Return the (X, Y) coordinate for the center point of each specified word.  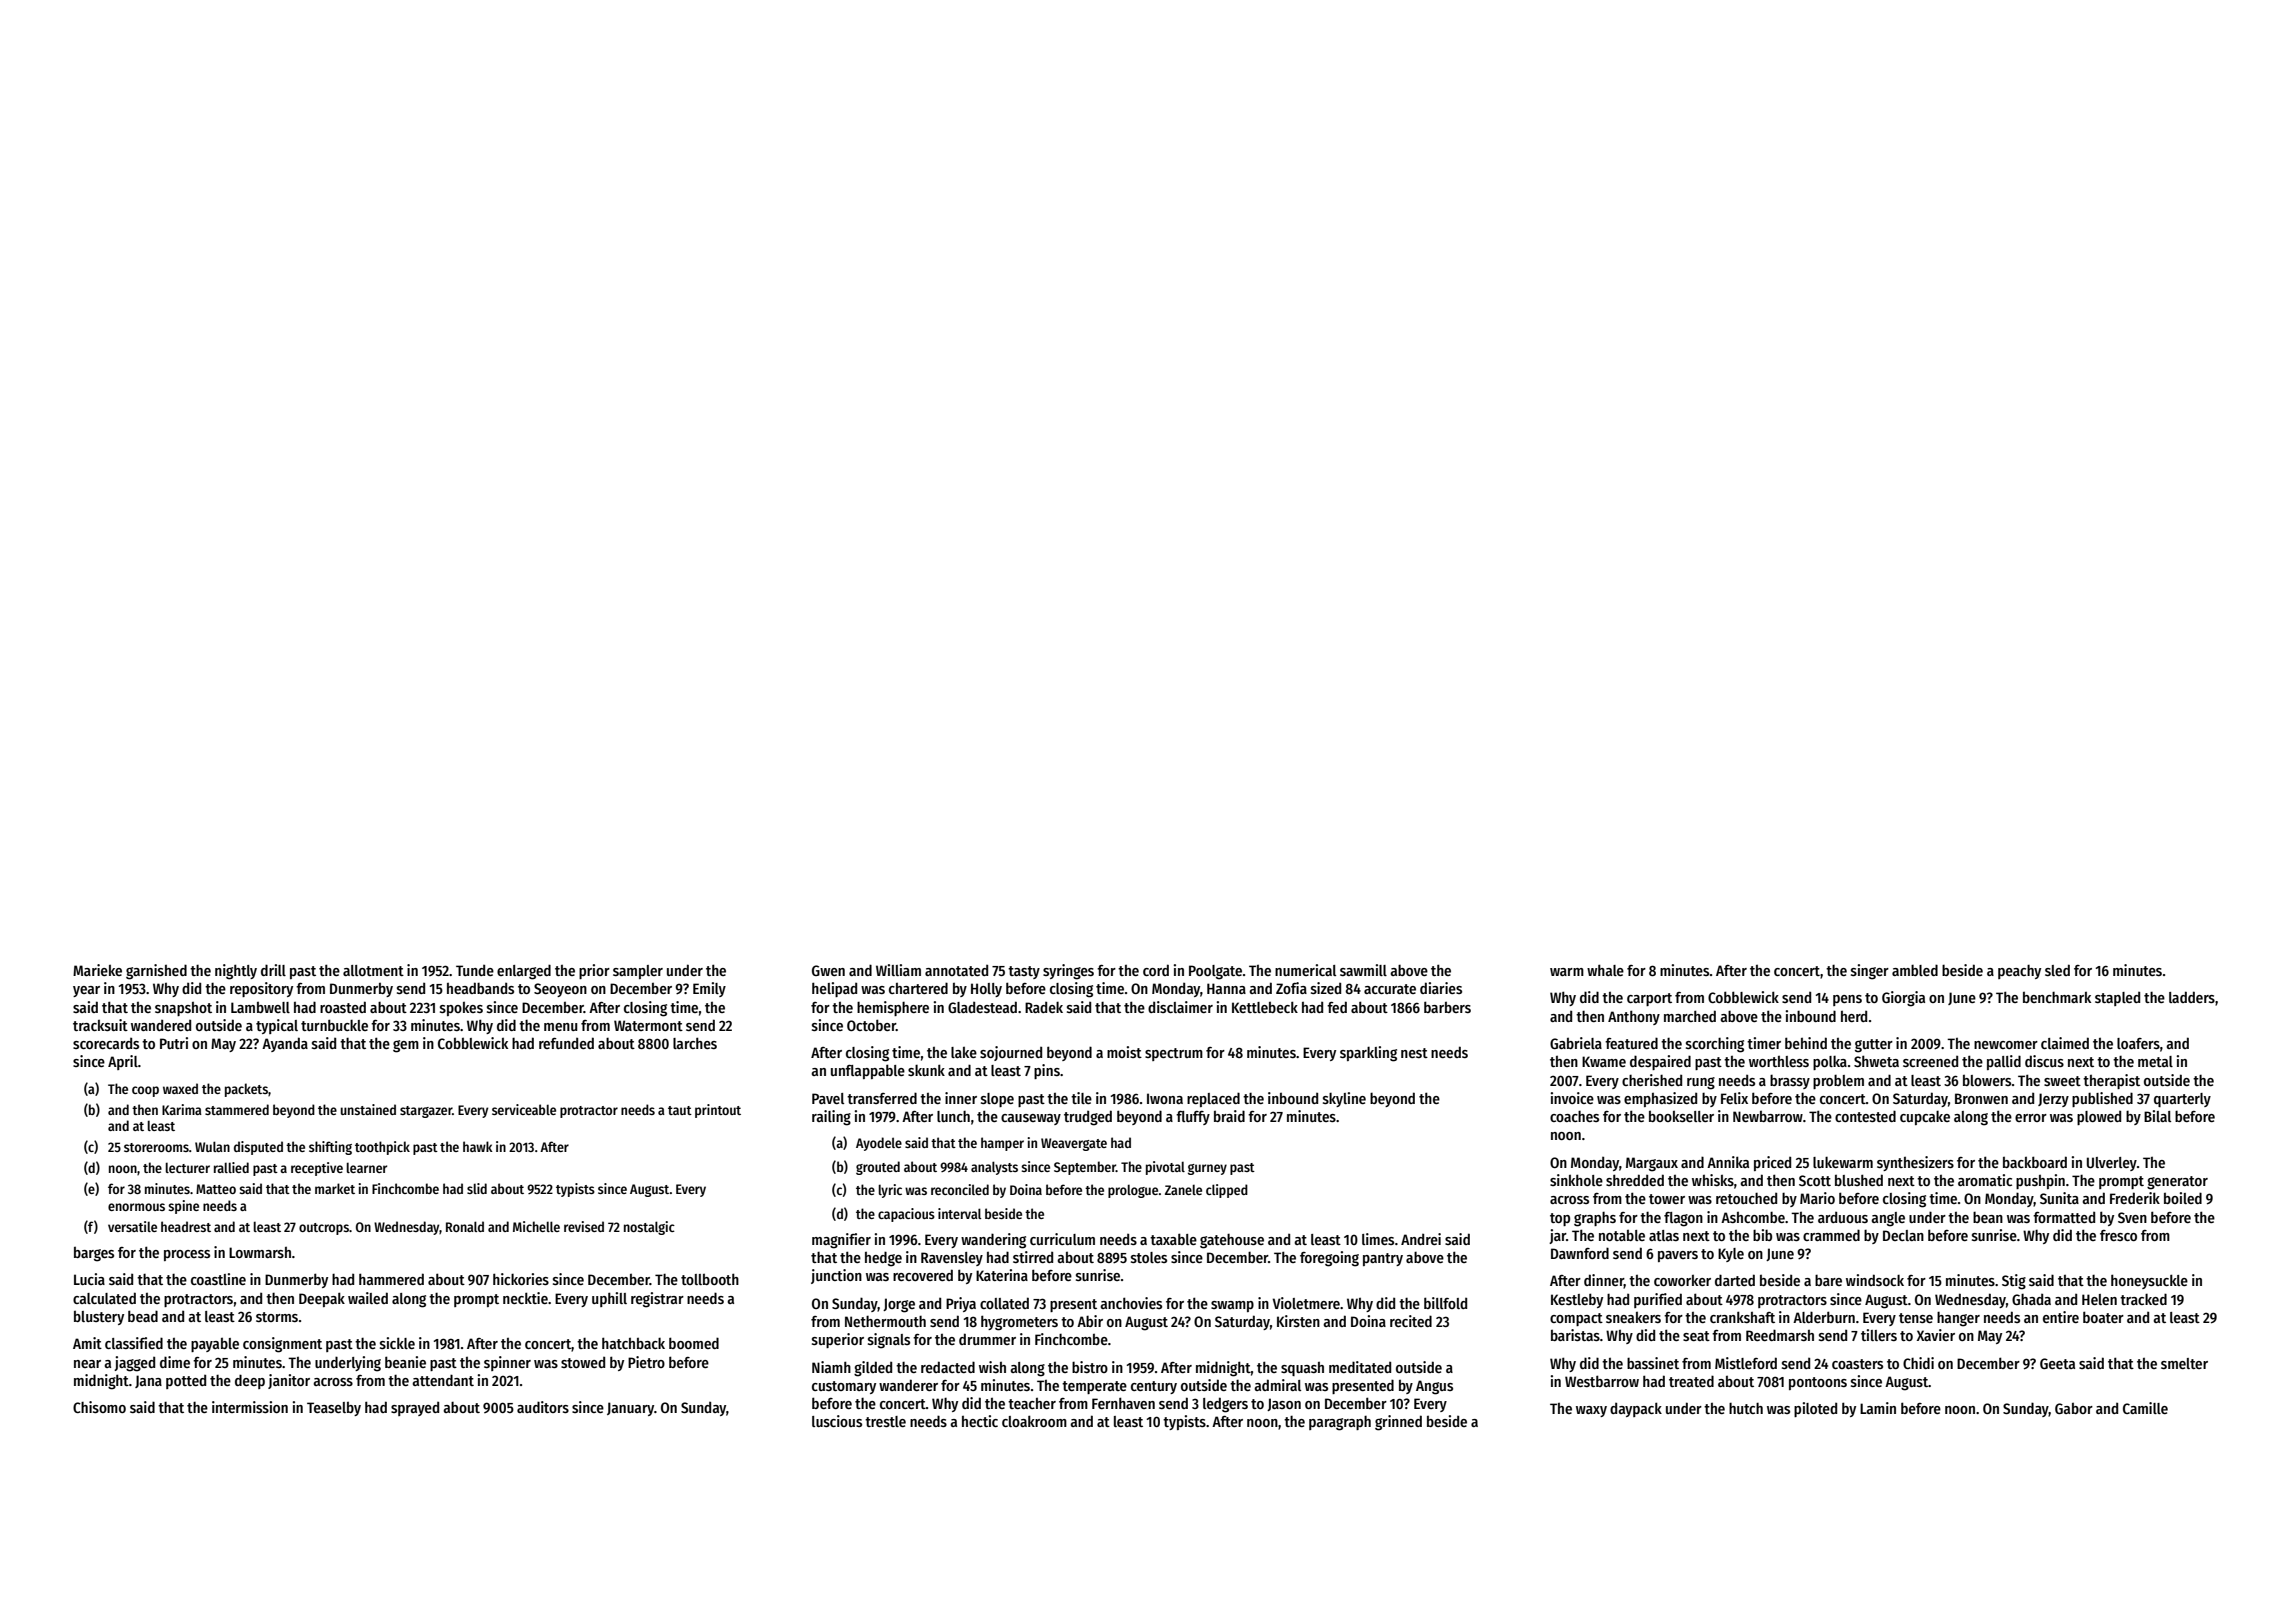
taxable (1173, 1239)
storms (277, 1317)
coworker (1682, 1280)
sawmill (1363, 970)
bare (1828, 1280)
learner (367, 1167)
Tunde (475, 970)
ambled (1915, 970)
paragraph (1340, 1423)
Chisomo (99, 1407)
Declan (1903, 1235)
